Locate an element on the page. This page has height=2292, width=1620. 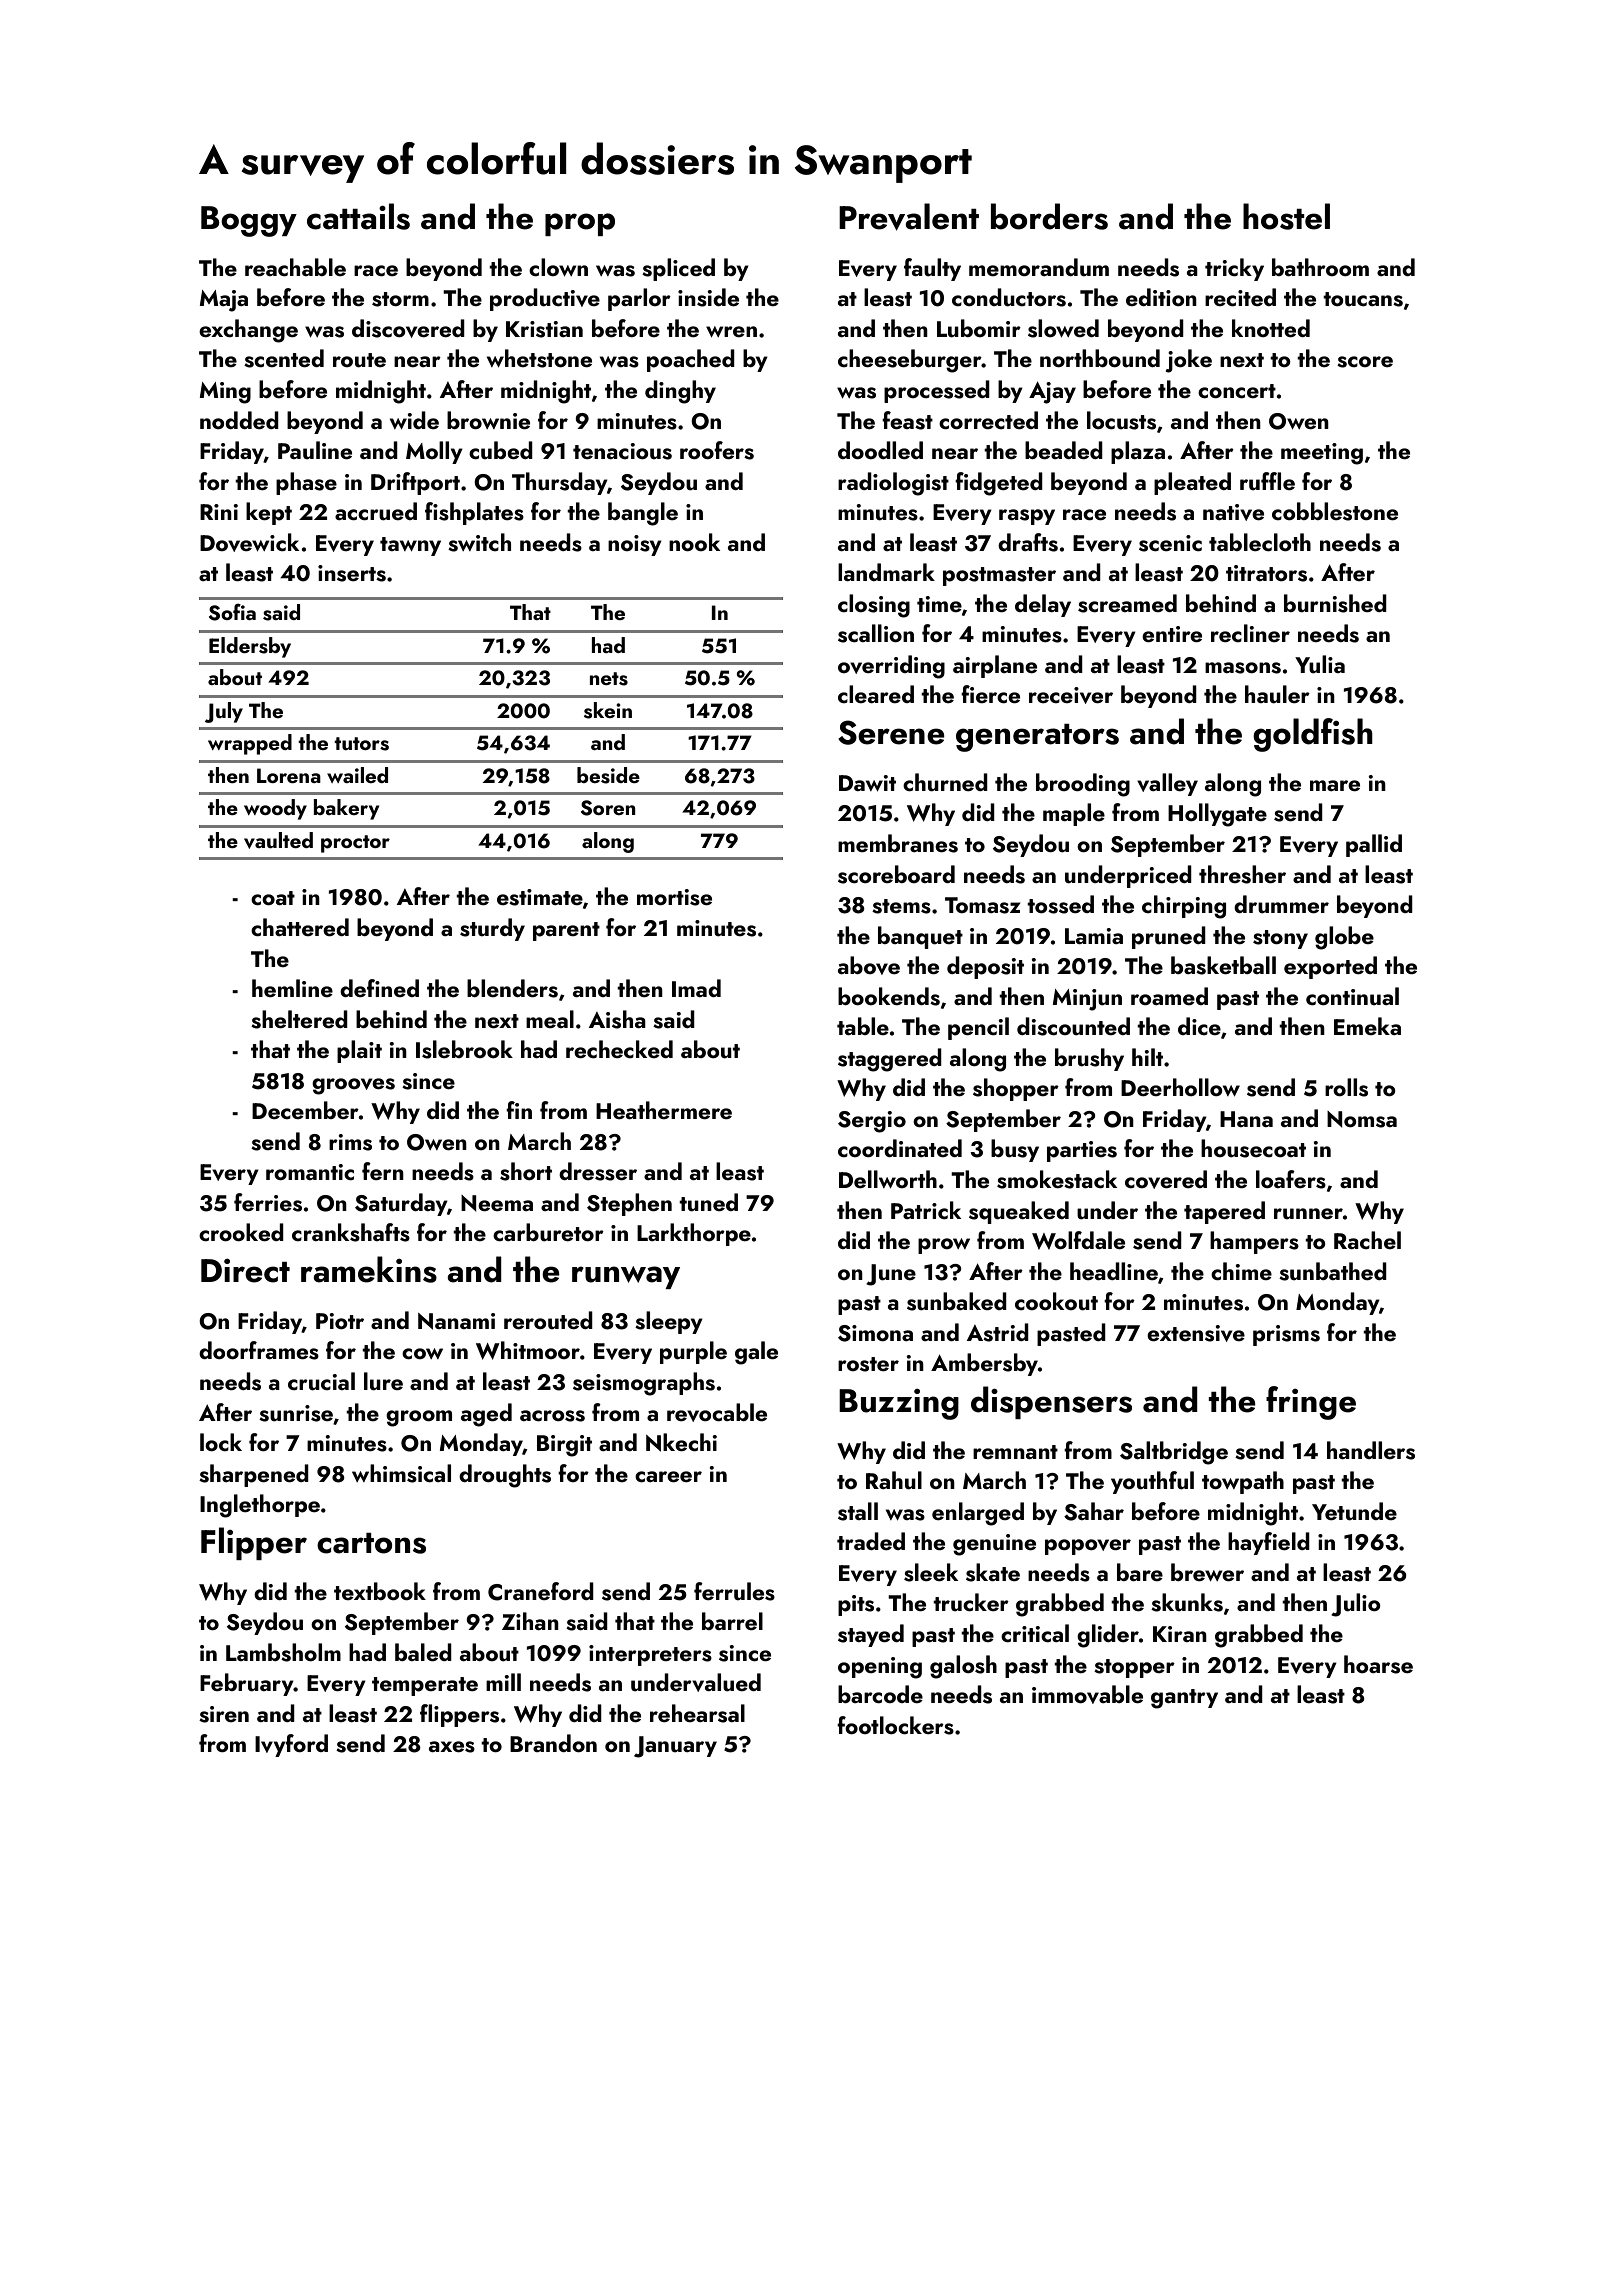
pallid is located at coordinates (1374, 845).
